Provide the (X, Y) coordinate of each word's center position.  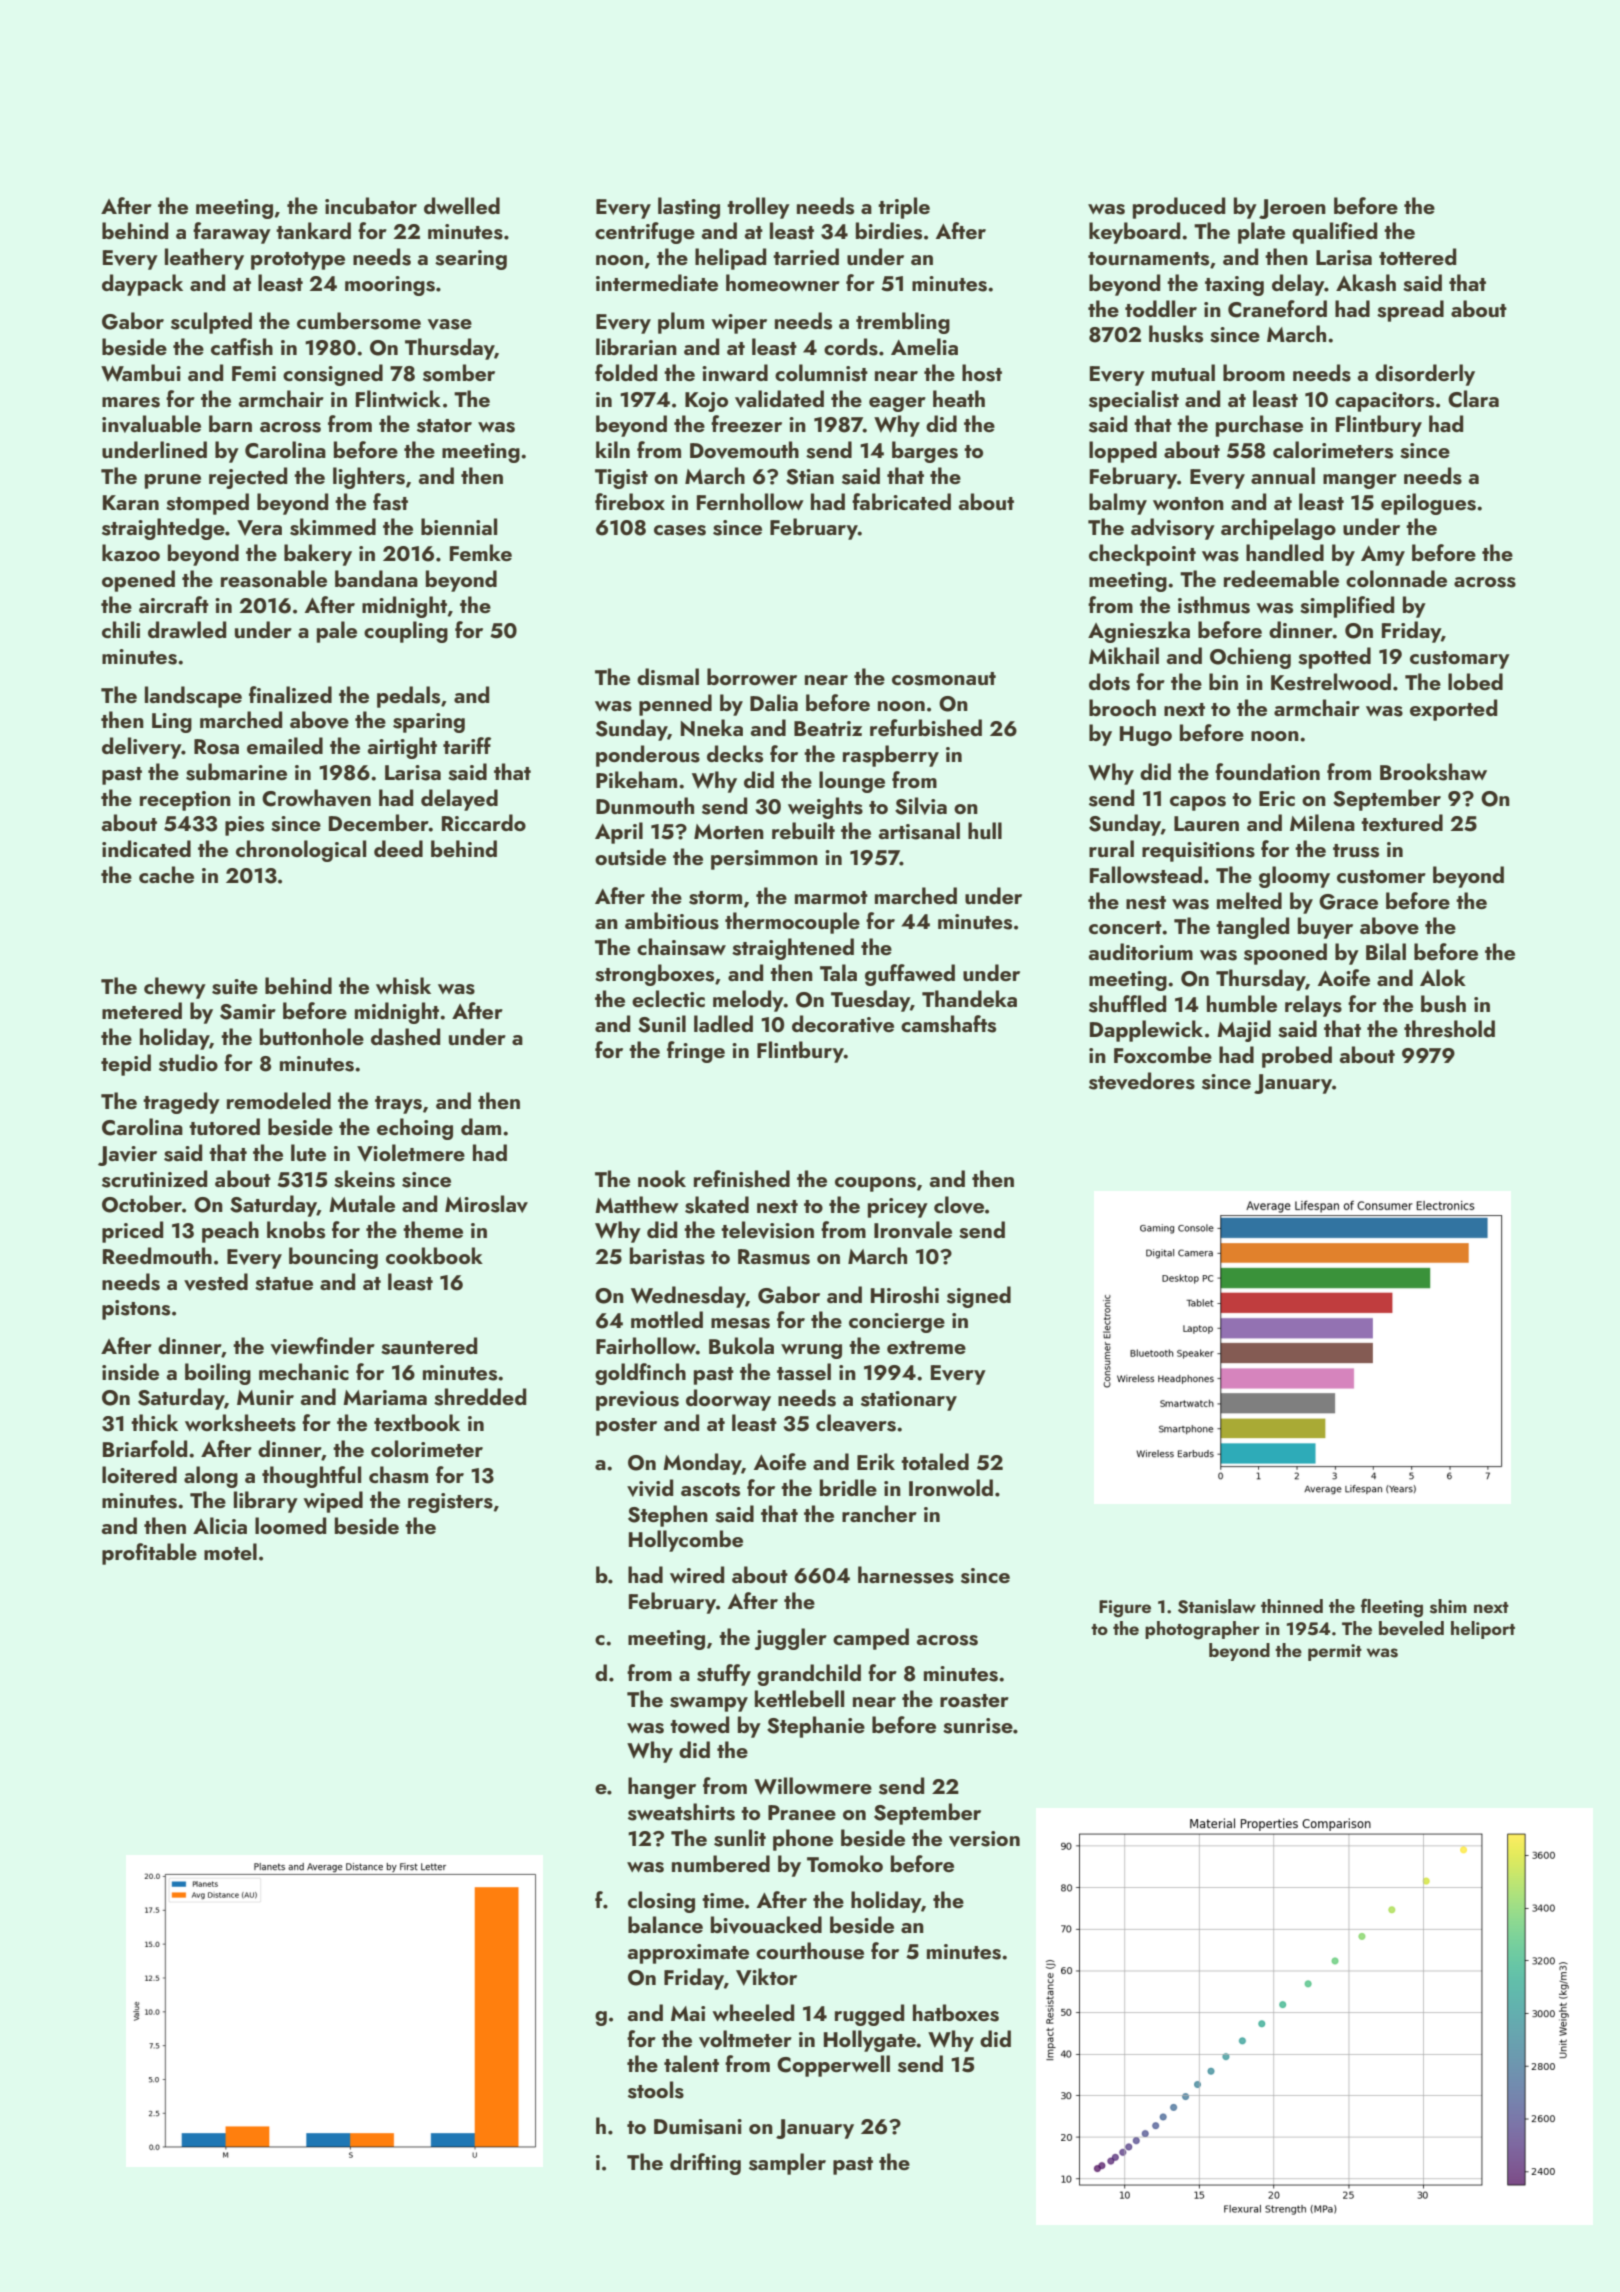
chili (121, 629)
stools (656, 2090)
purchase (1259, 426)
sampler (787, 2164)
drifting (705, 2164)
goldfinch (640, 1374)
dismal (668, 677)
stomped (207, 504)
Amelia (924, 346)
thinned (1292, 1606)
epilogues (1428, 504)
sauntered (429, 1346)
